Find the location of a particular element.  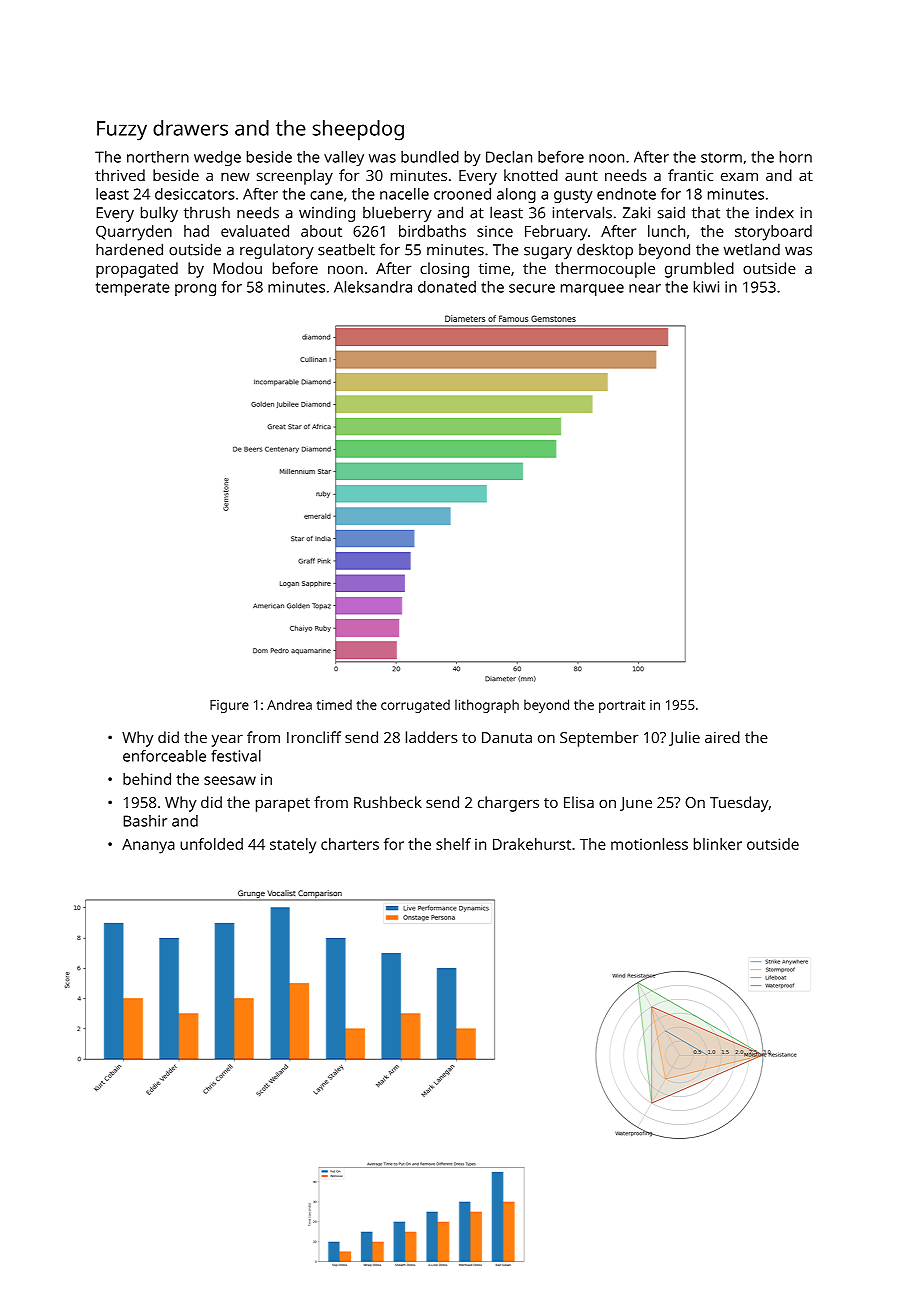

temperate is located at coordinates (133, 289).
